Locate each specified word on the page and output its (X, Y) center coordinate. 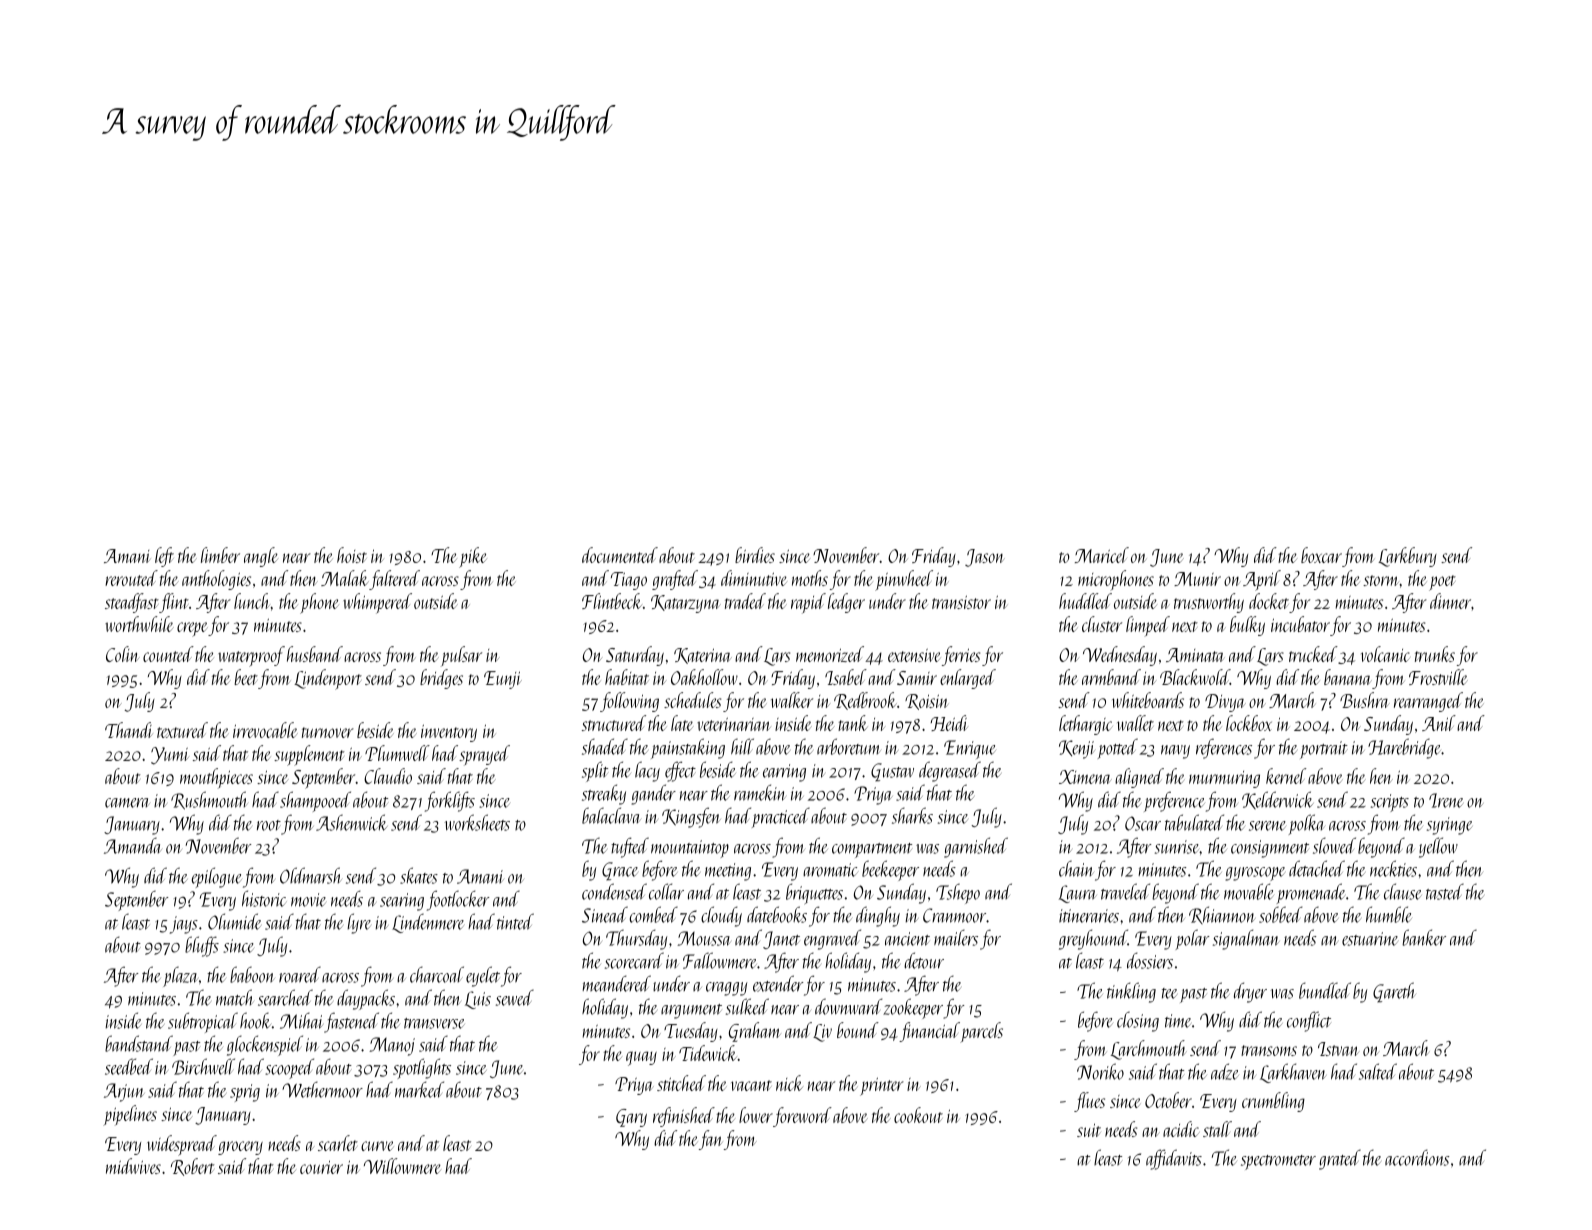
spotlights (422, 1068)
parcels (981, 1032)
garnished (976, 847)
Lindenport (328, 679)
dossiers (1150, 960)
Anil (1439, 723)
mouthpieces (216, 778)
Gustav (892, 772)
